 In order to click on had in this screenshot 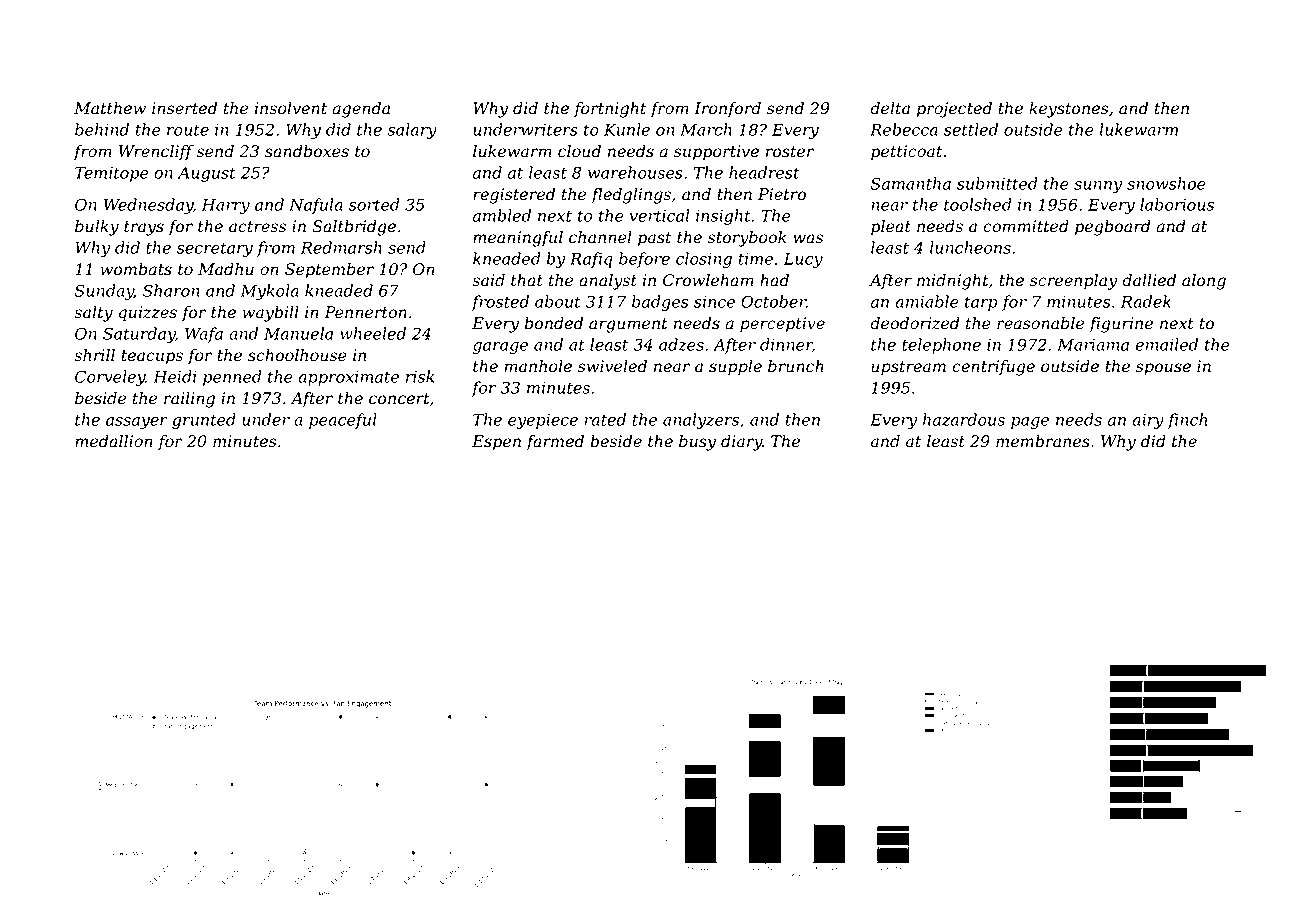, I will do `click(774, 280)`.
